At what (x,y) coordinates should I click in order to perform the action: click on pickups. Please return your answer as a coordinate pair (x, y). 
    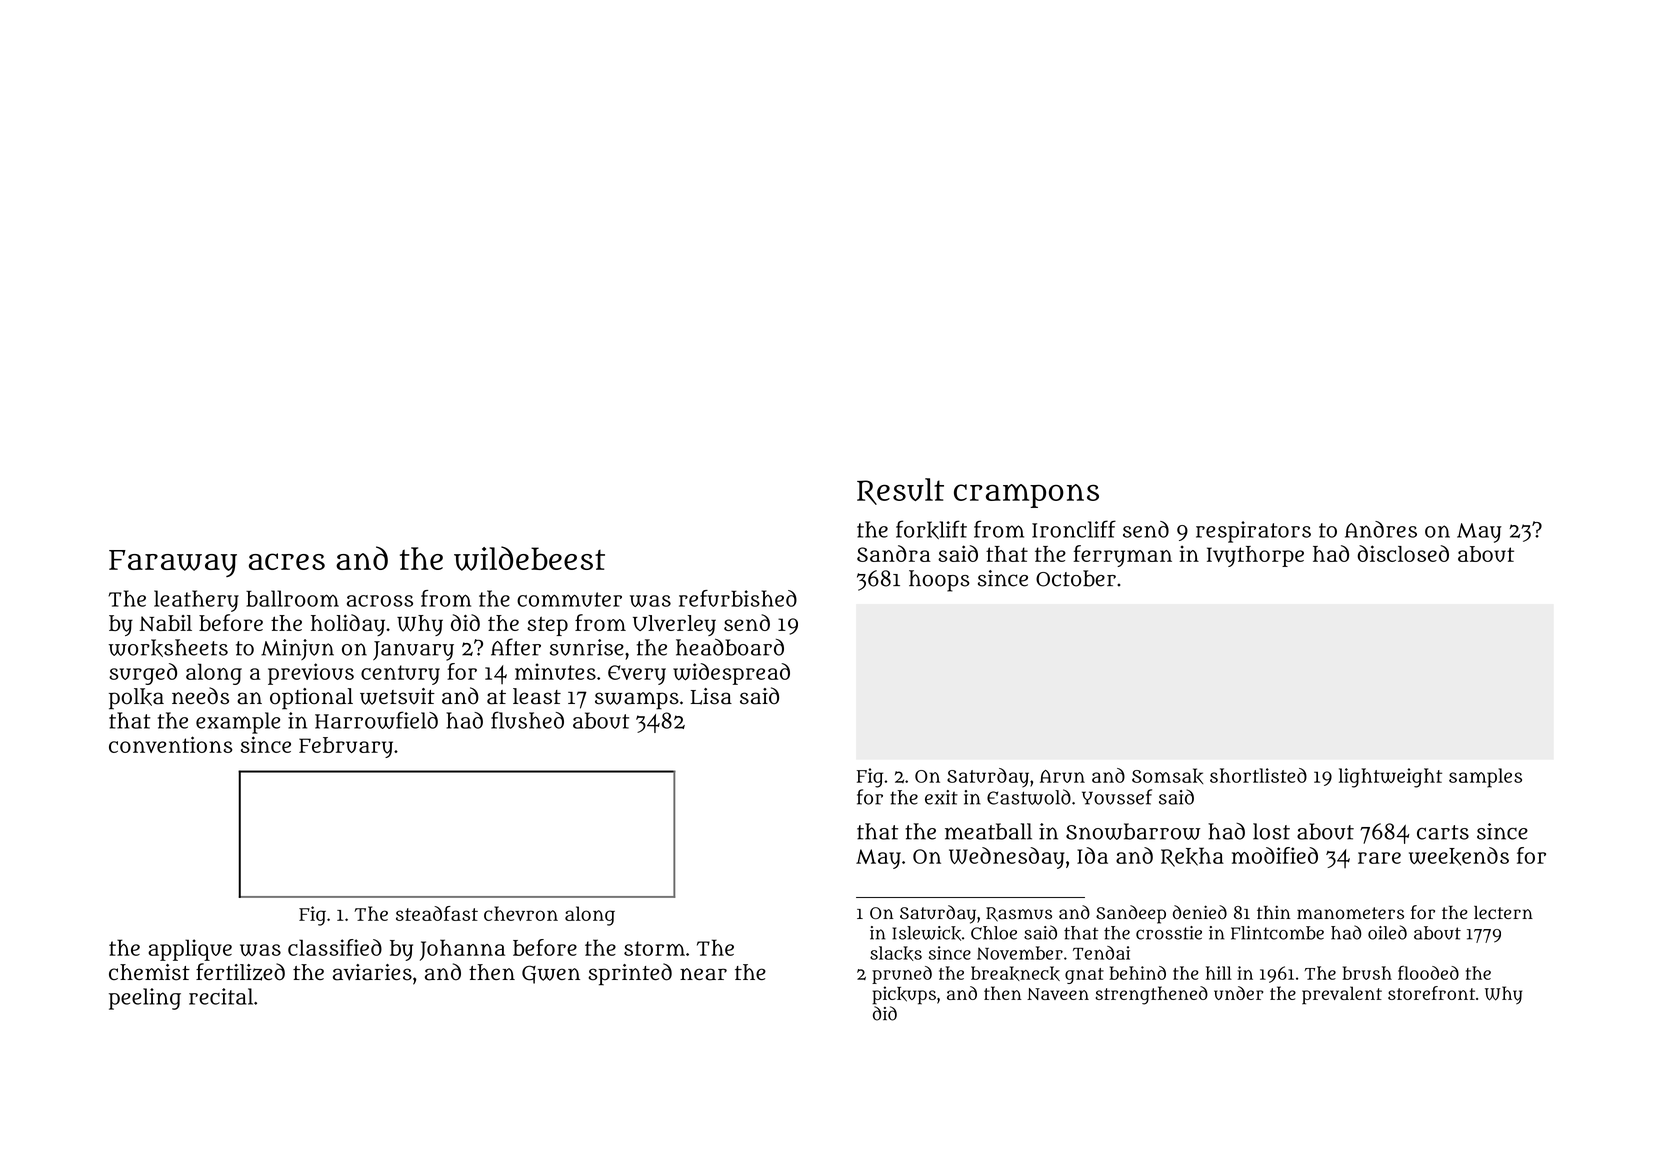
    Looking at the image, I should click on (904, 995).
